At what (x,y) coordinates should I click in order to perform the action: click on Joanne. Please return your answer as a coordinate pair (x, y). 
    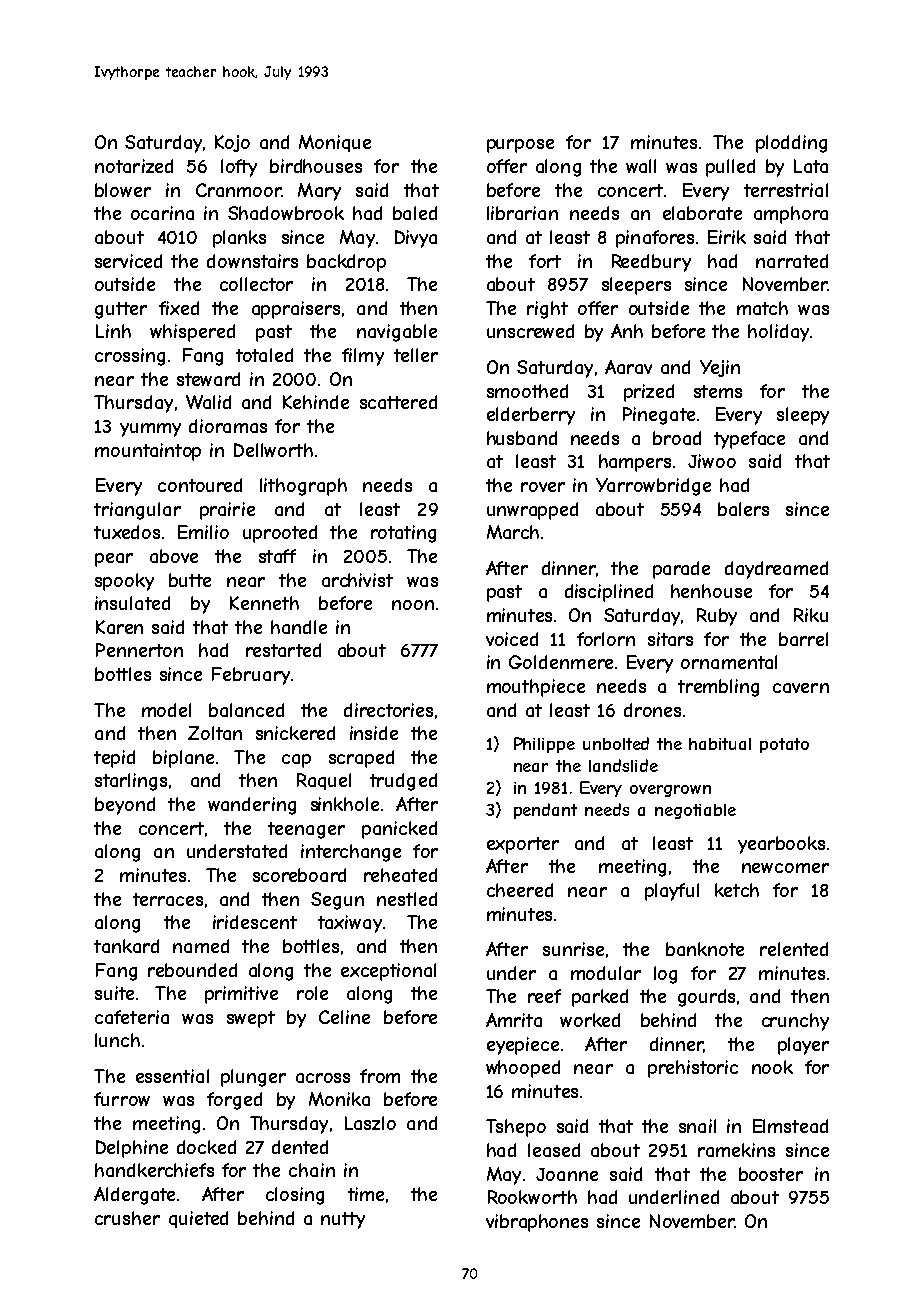
    Looking at the image, I should click on (567, 1174).
